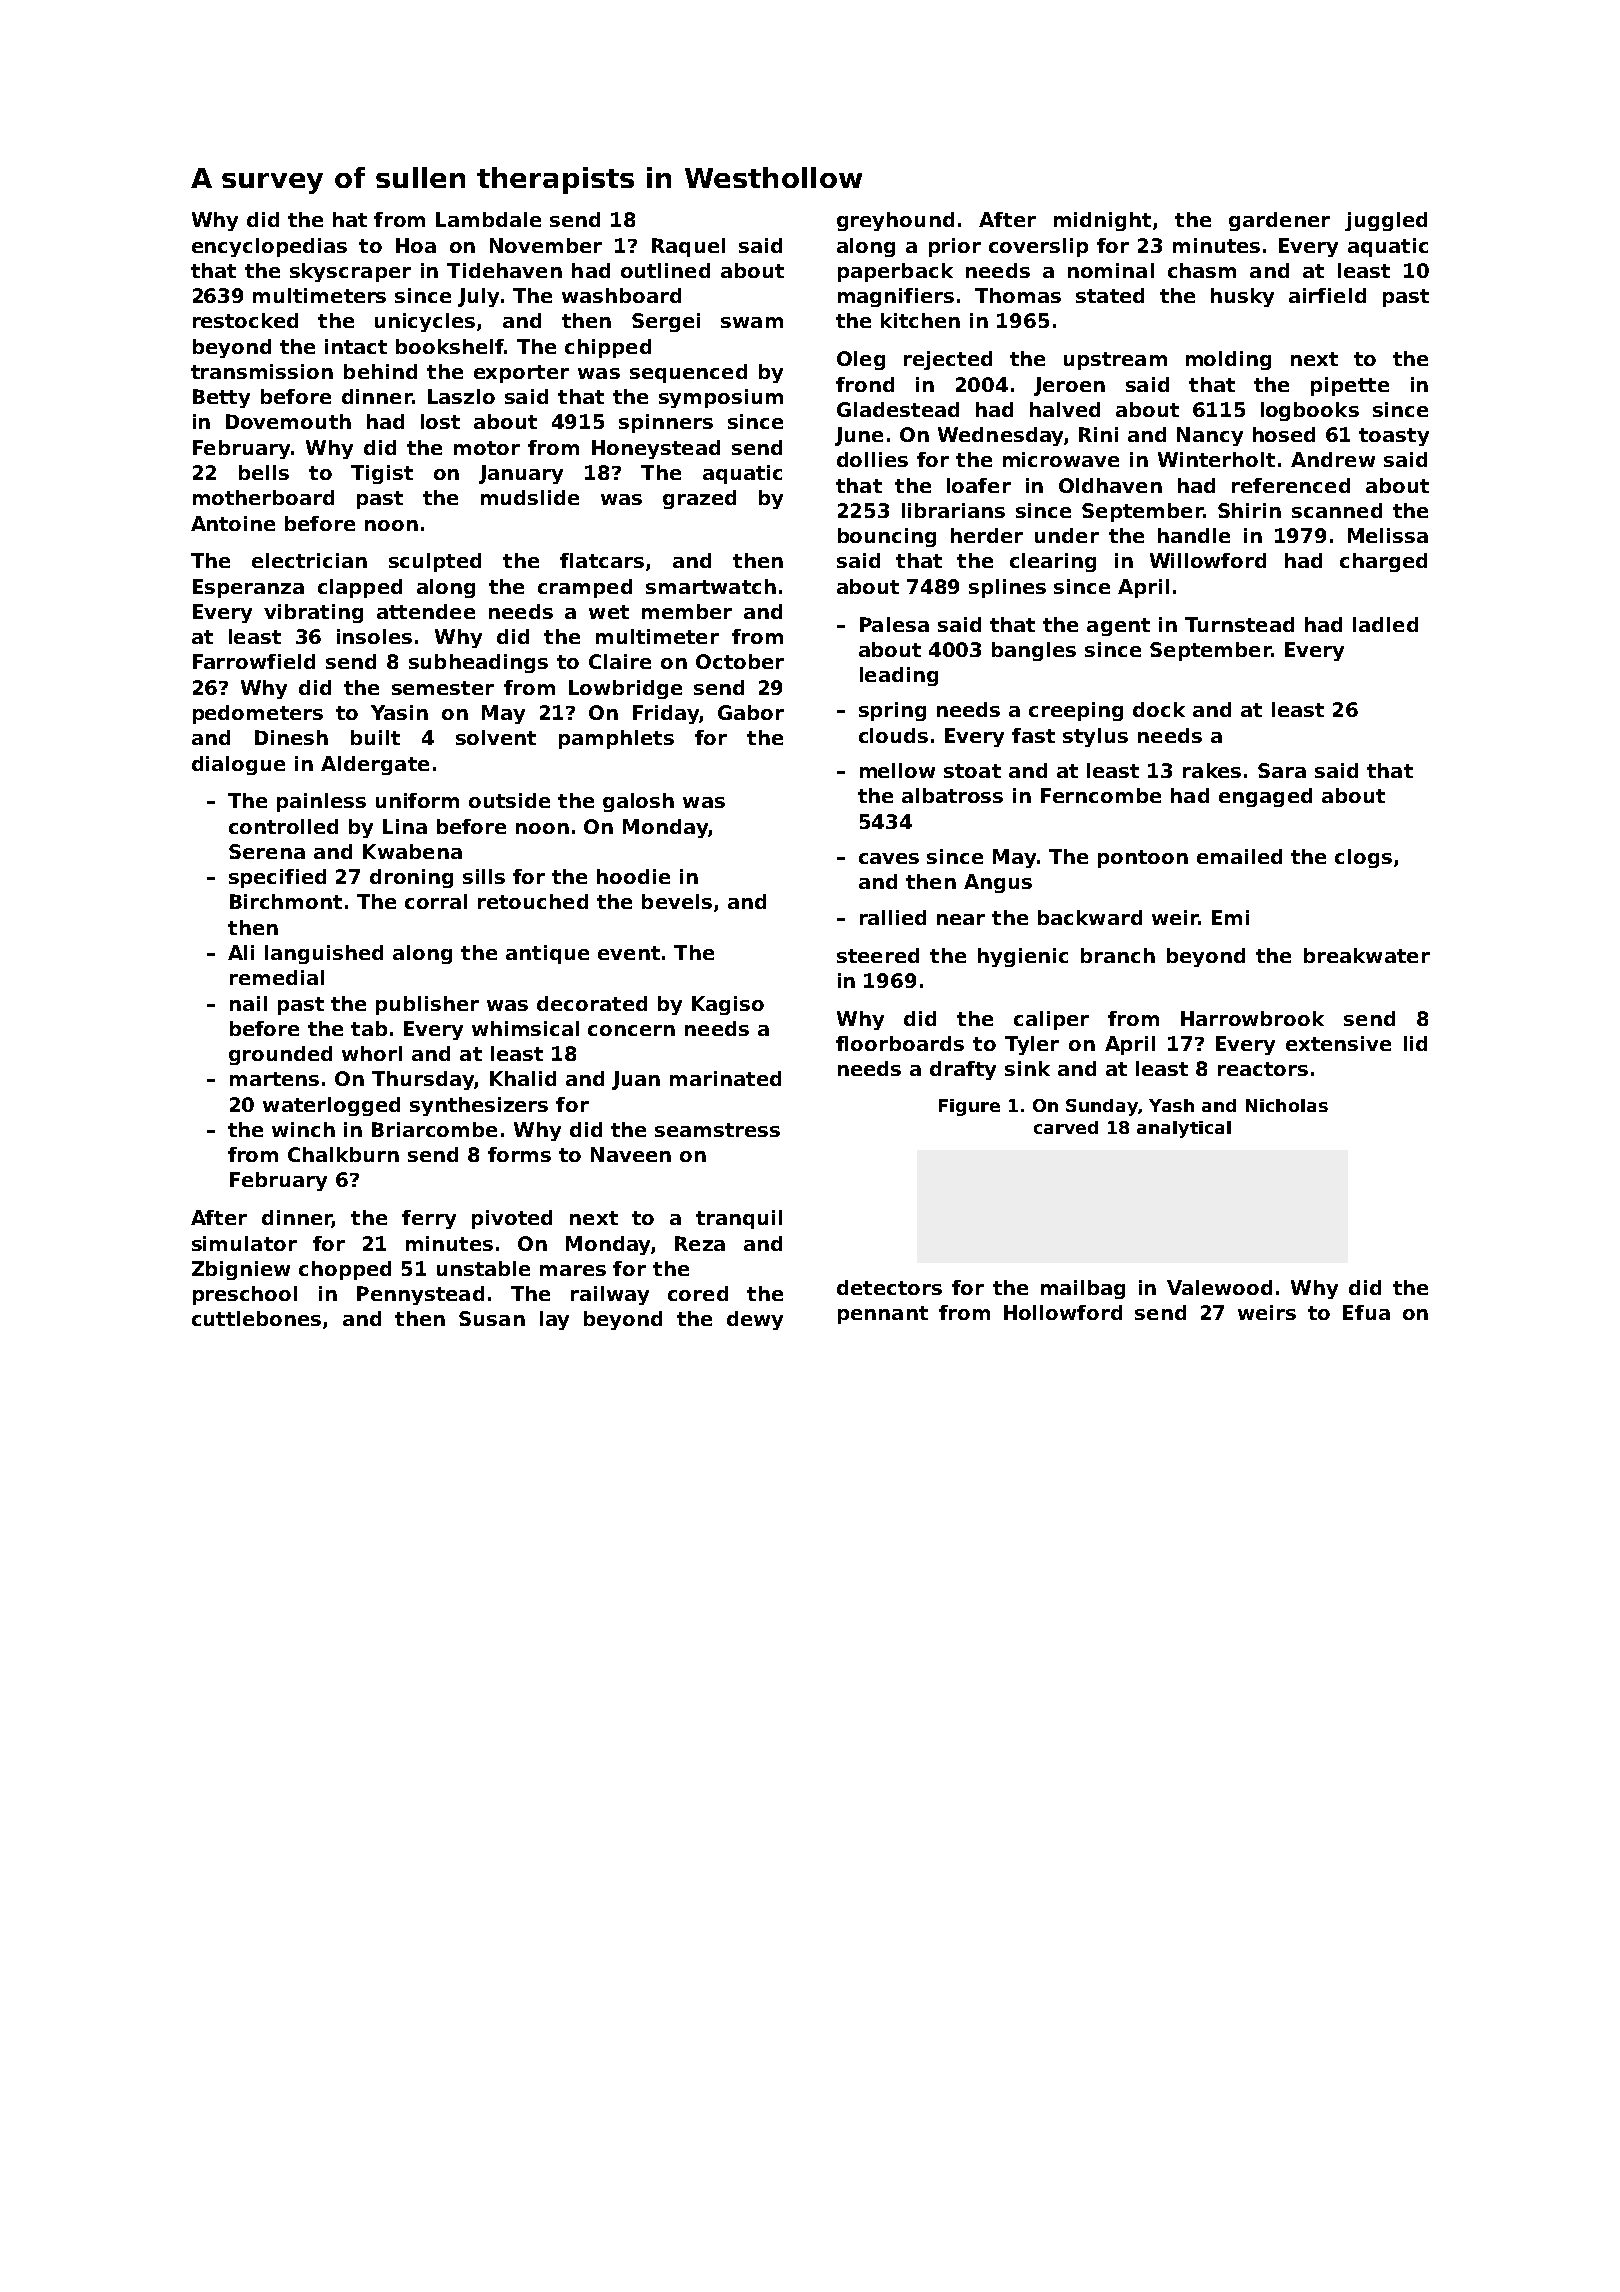 The width and height of the image is (1620, 2292). Describe the element at coordinates (238, 765) in the image. I see `dialogue` at that location.
